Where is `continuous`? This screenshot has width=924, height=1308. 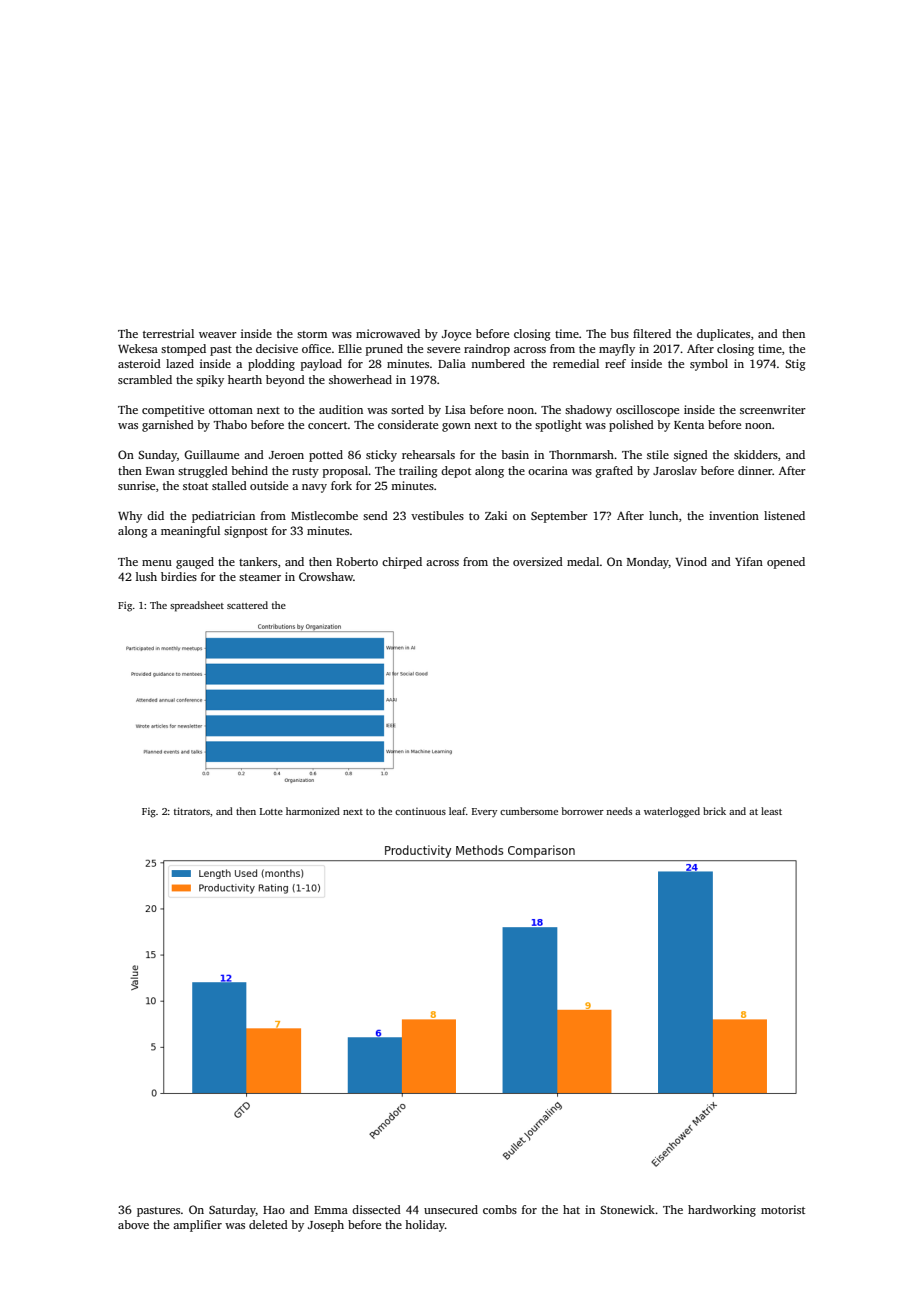
continuous is located at coordinates (420, 811).
